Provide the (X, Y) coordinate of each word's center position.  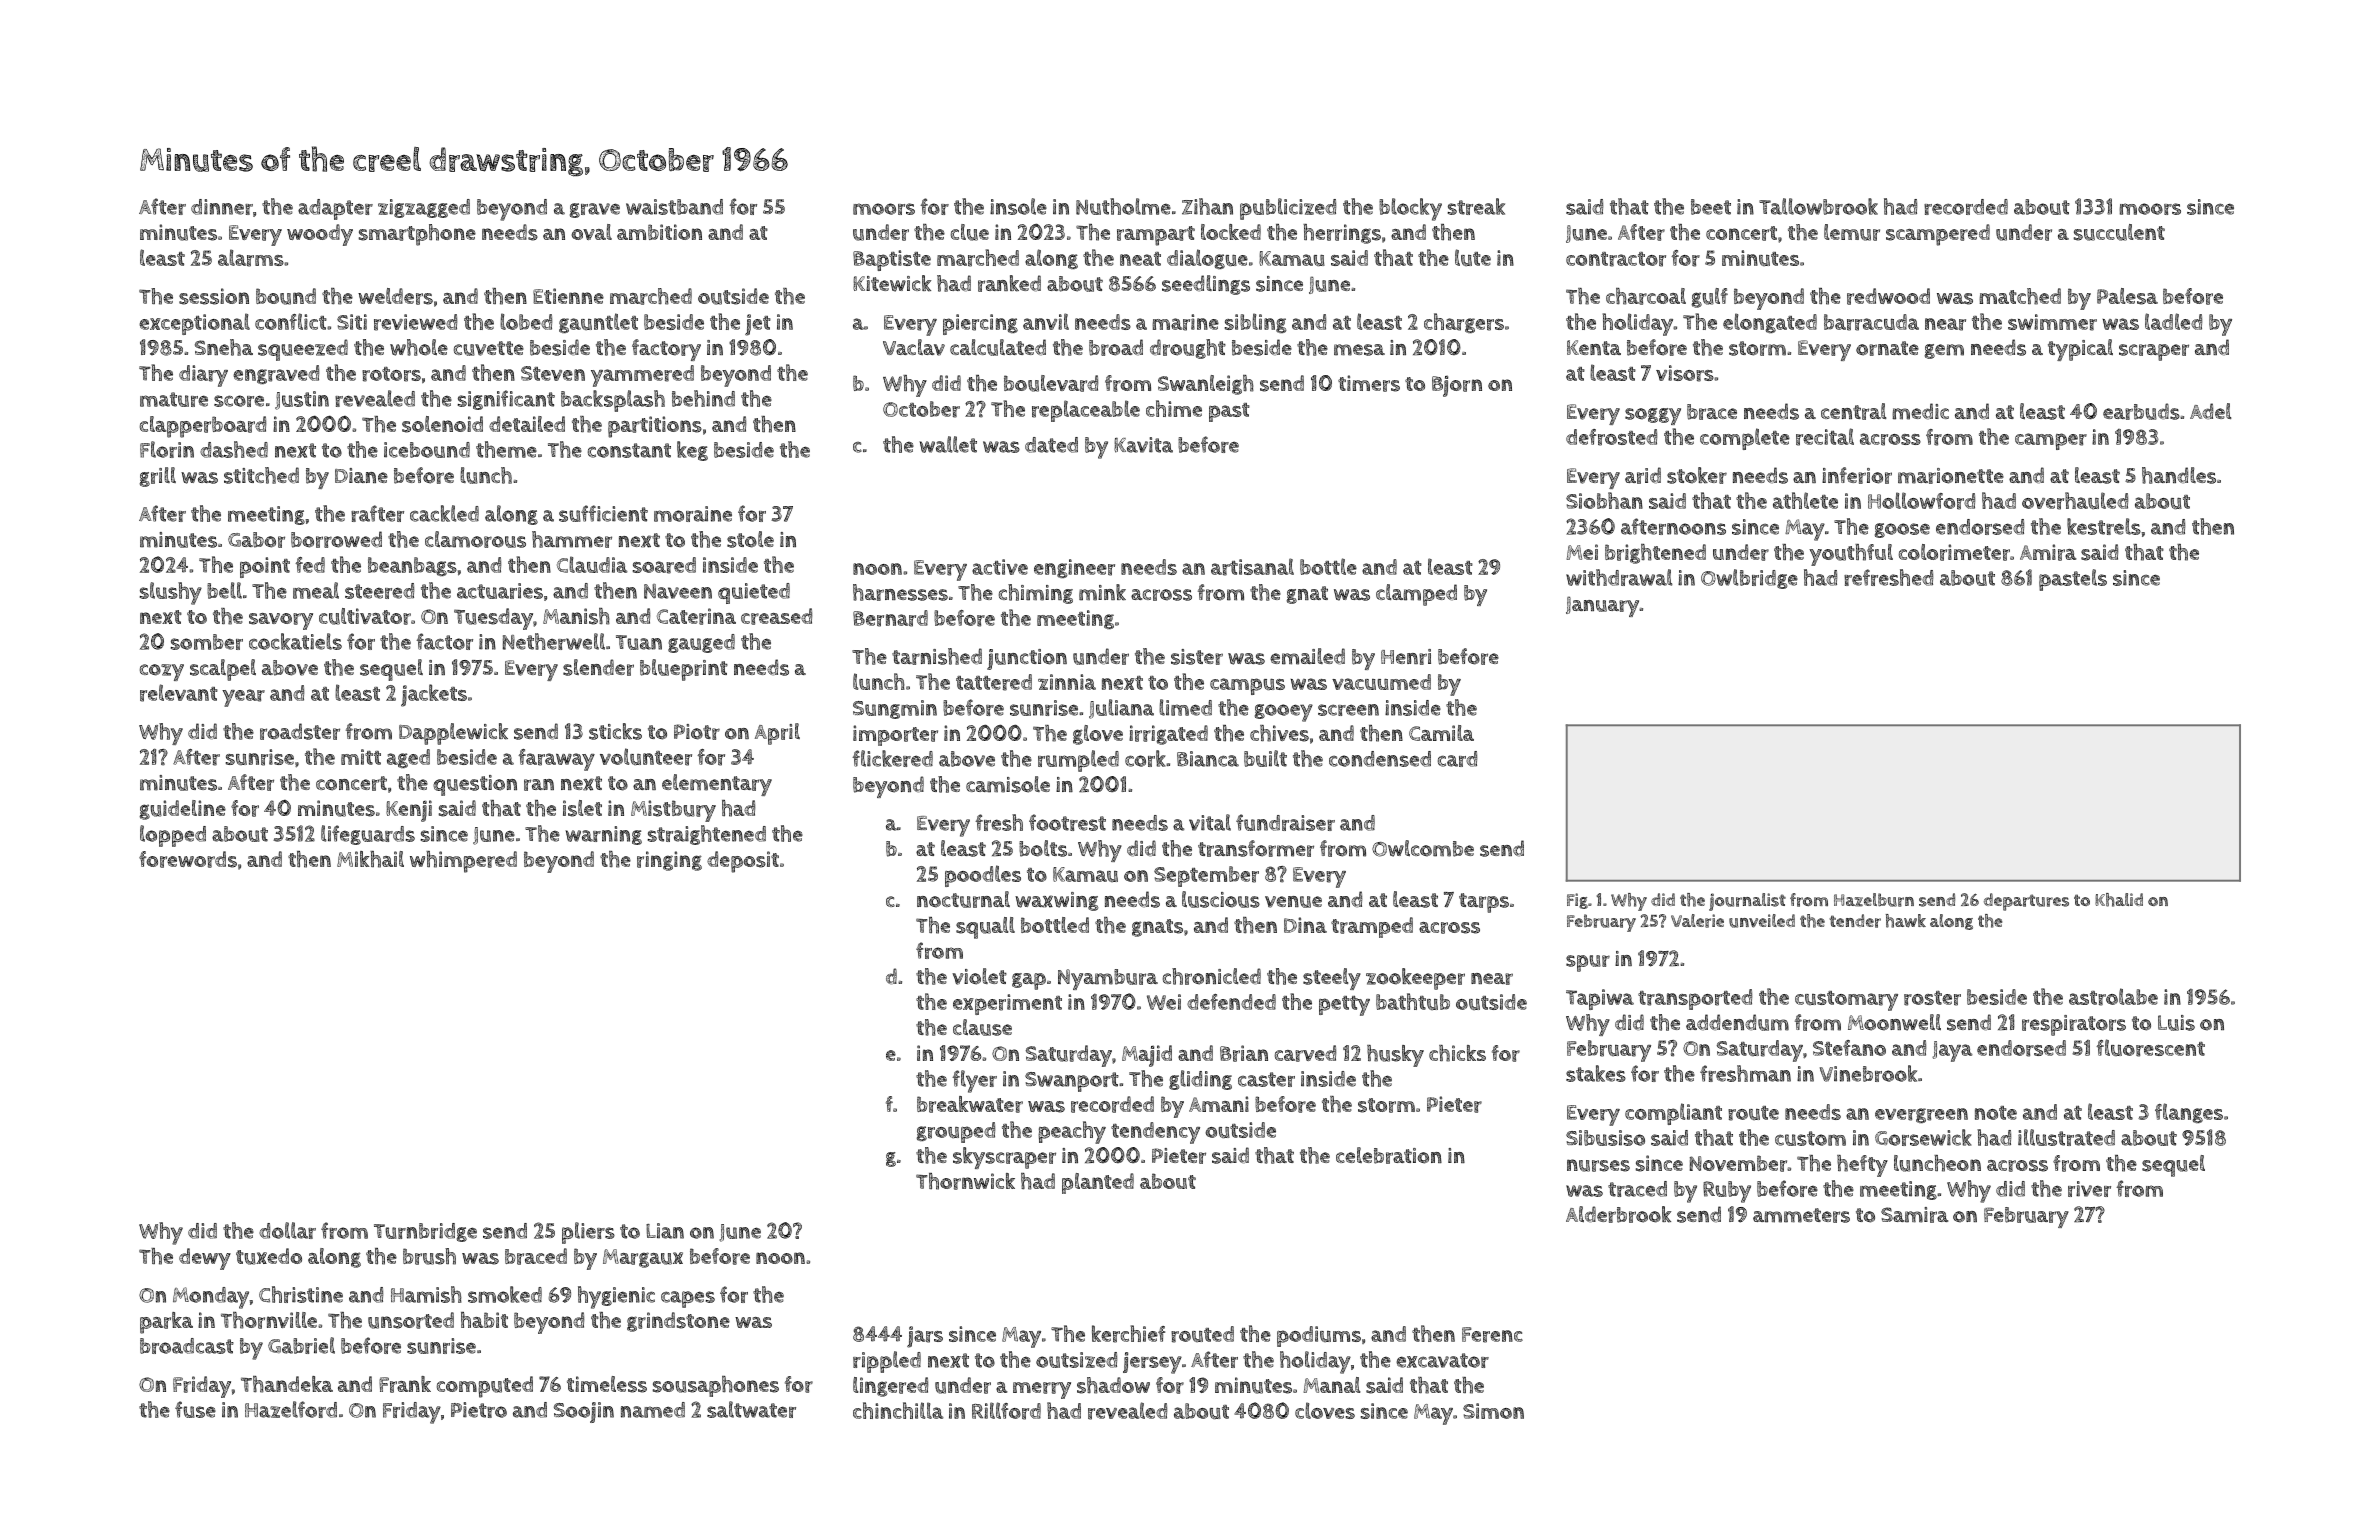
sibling (1256, 323)
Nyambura (1108, 979)
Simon (1493, 1411)
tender (1855, 921)
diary (203, 376)
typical (2080, 350)
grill (157, 477)
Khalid (2119, 900)
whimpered (463, 862)
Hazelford (291, 1409)
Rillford (1006, 1411)
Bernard (890, 618)
